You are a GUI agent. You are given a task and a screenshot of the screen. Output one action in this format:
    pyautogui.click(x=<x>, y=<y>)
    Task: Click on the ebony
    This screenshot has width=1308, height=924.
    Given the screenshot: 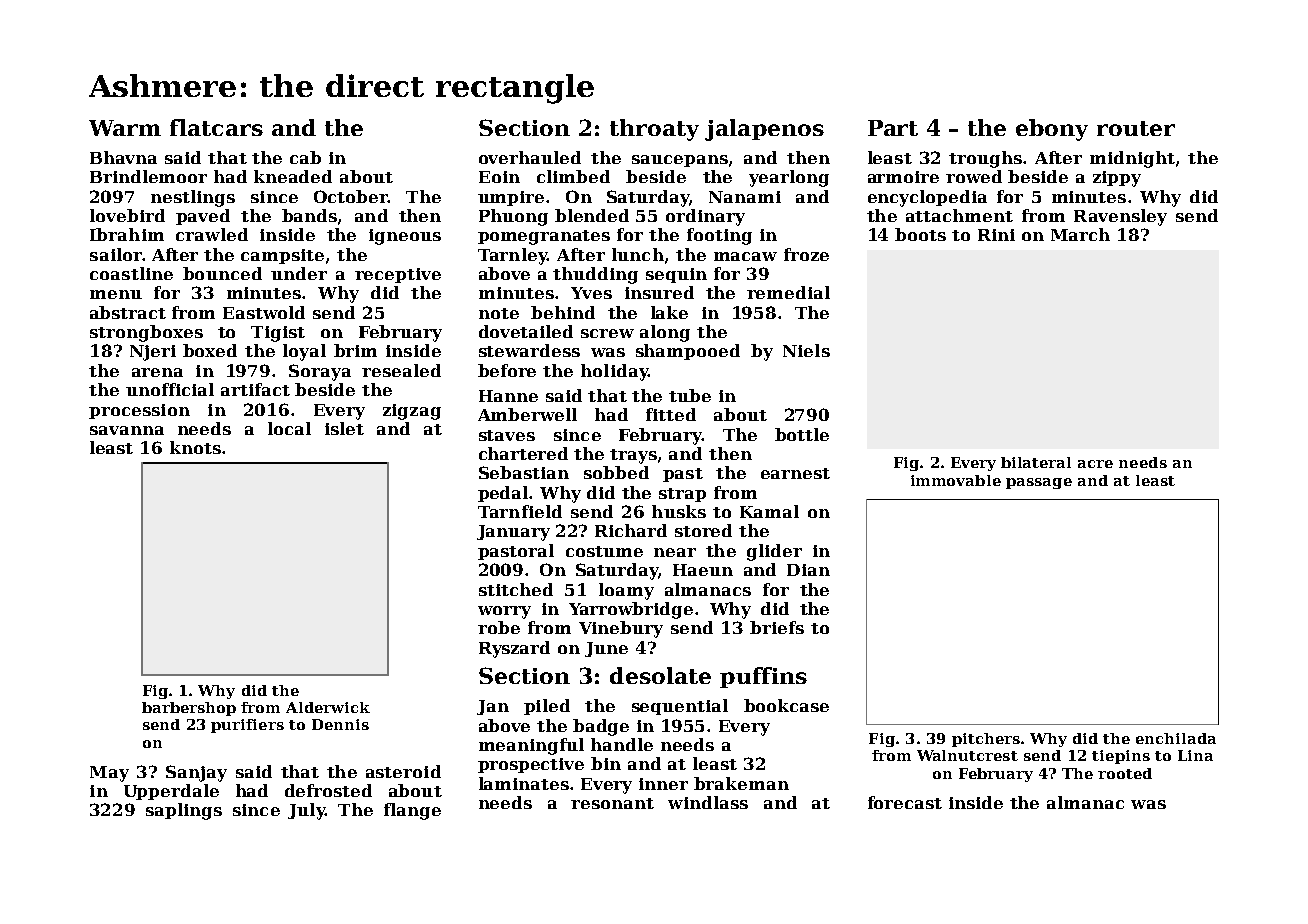 What is the action you would take?
    pyautogui.click(x=1052, y=130)
